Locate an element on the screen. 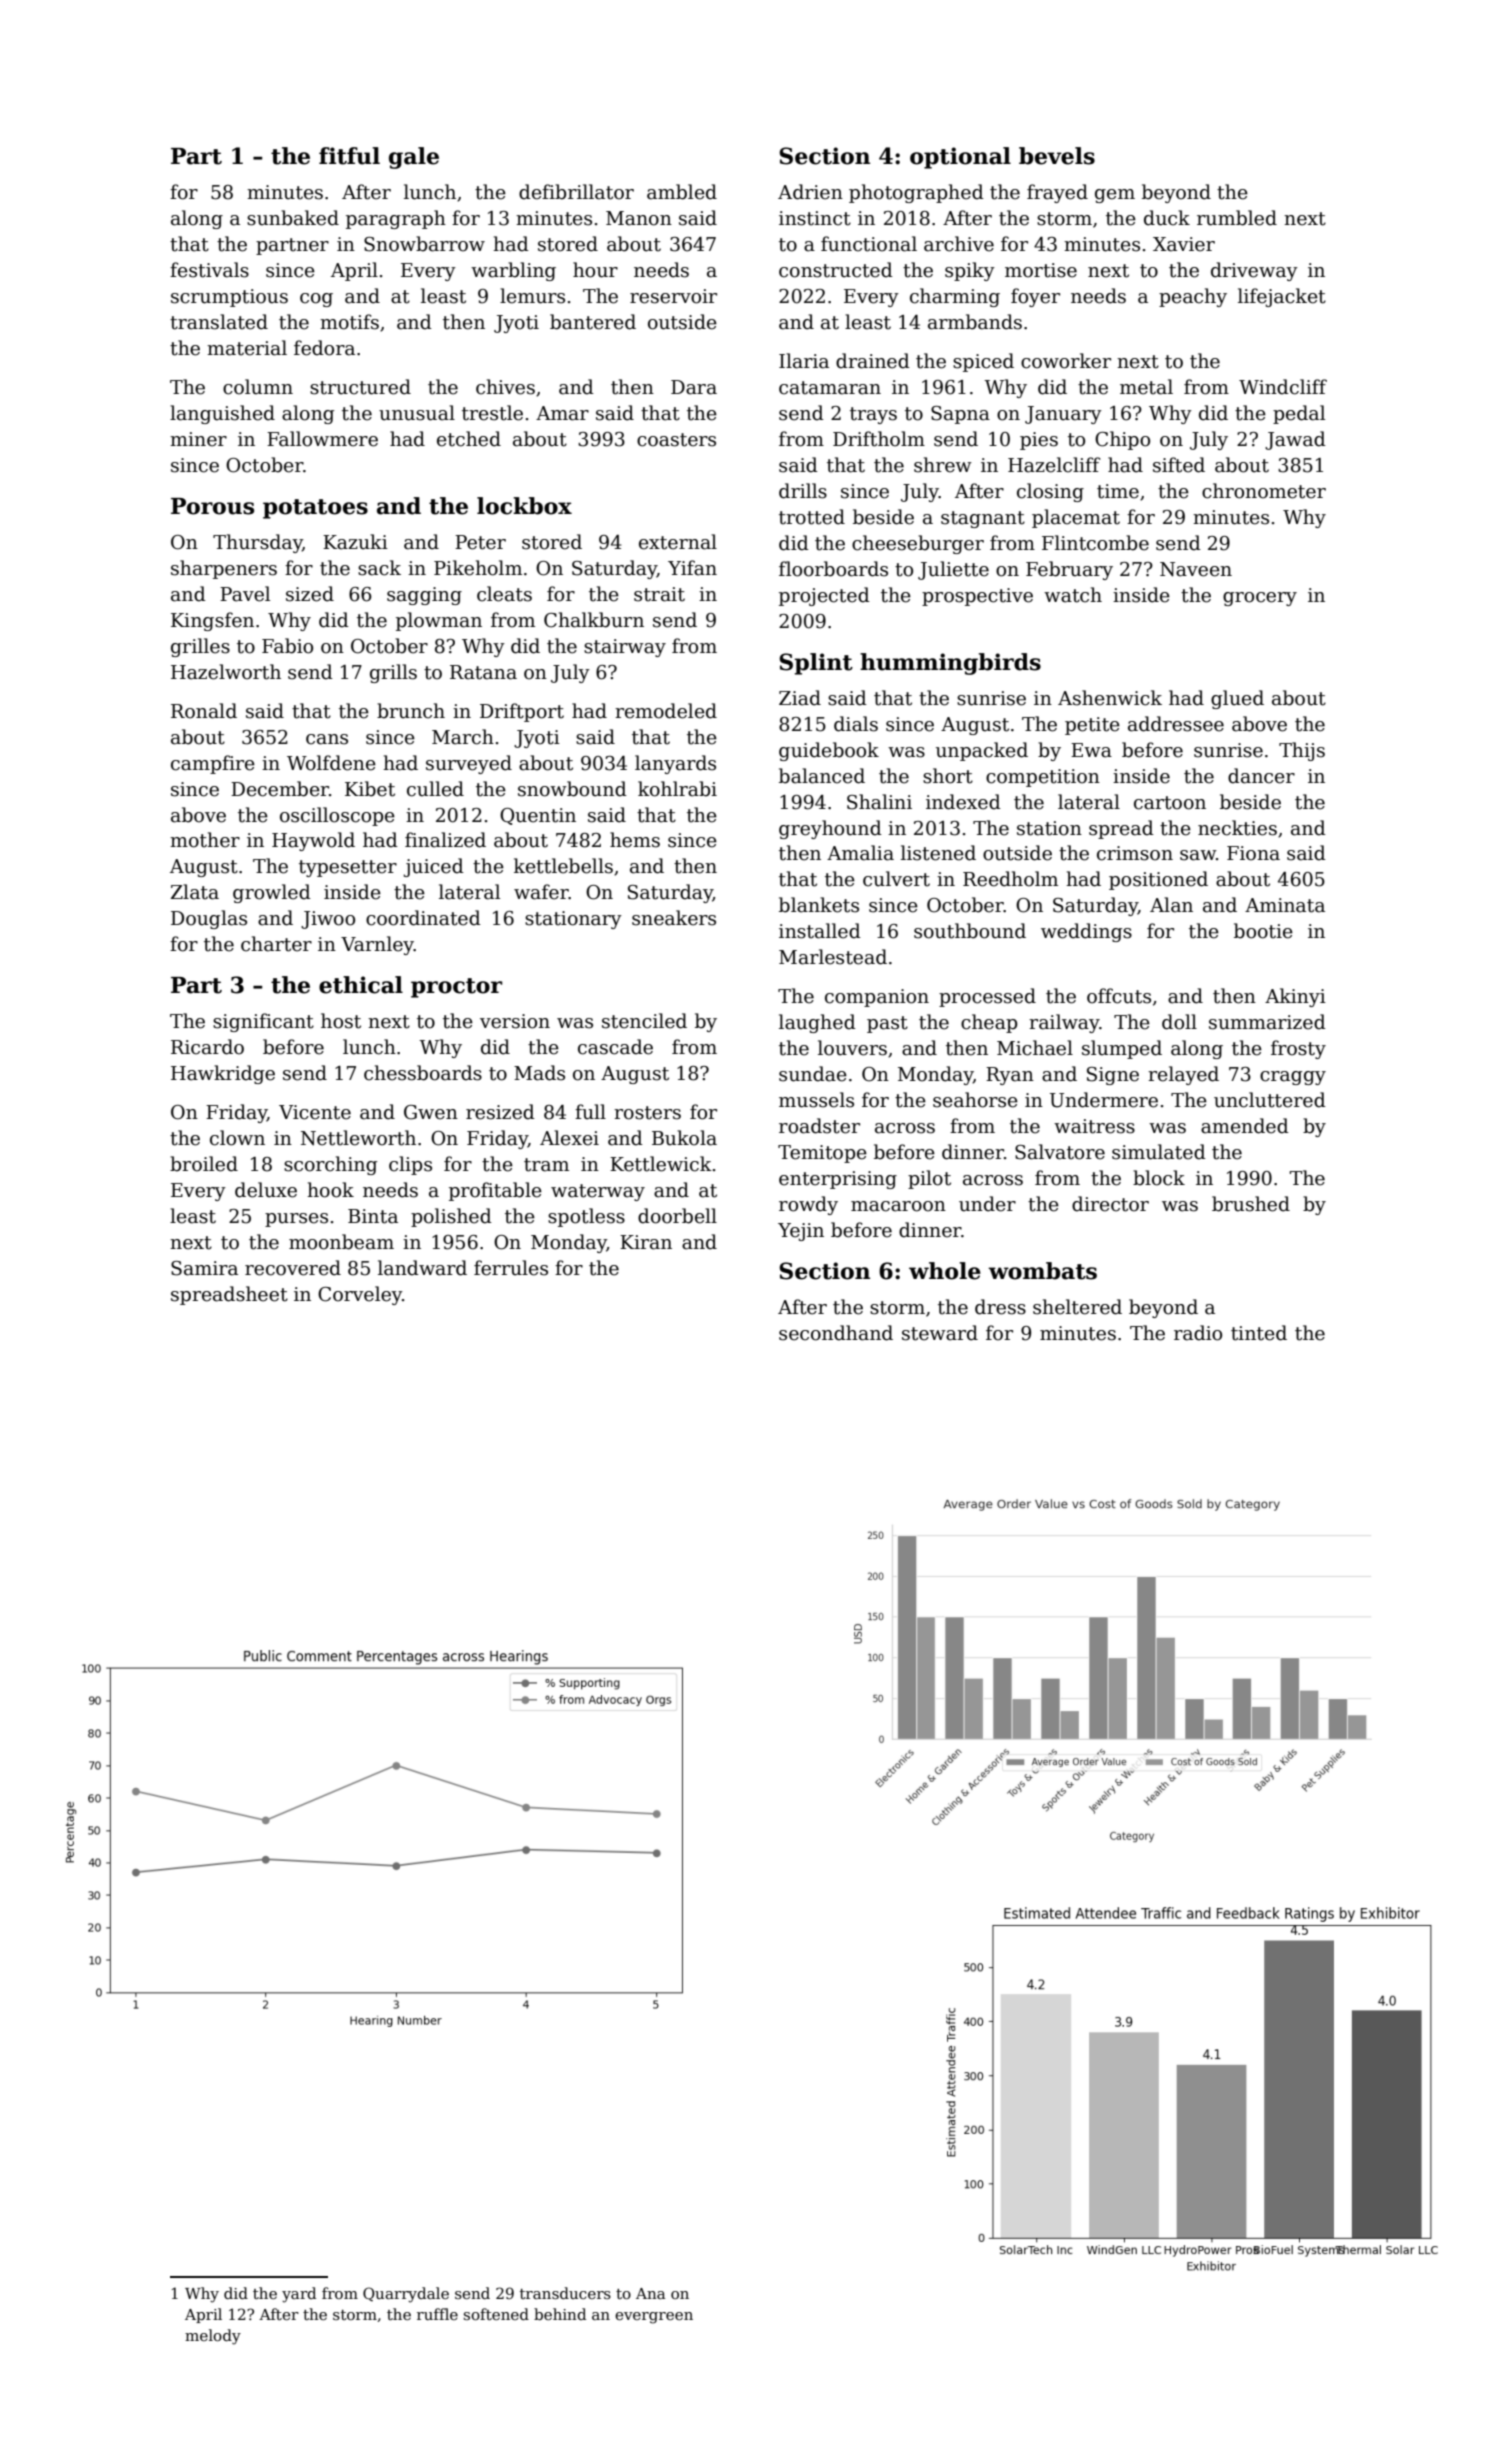  fitful is located at coordinates (349, 156).
